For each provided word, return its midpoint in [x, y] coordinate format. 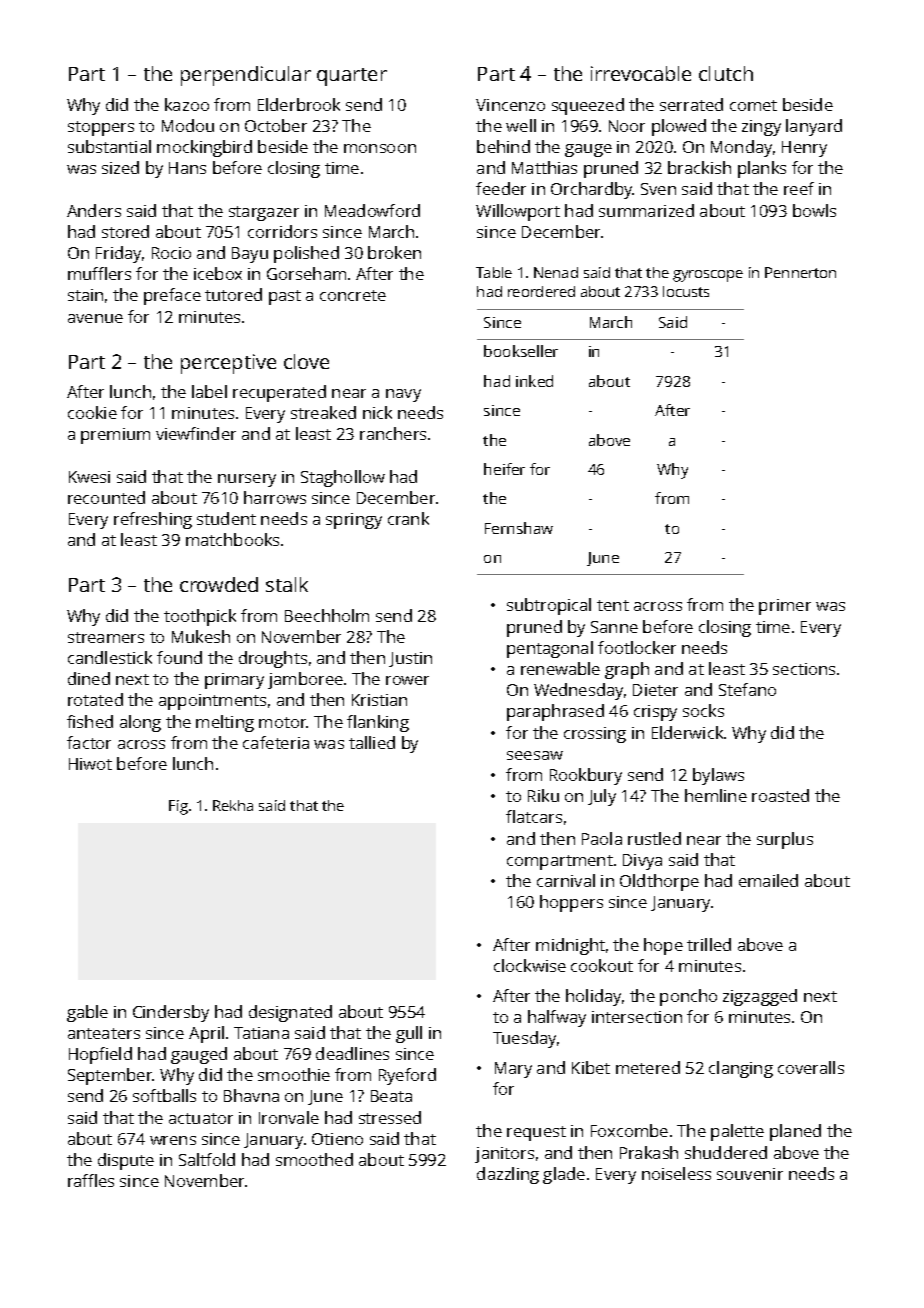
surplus [785, 840]
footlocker [637, 647]
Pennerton [800, 272]
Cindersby [171, 1013]
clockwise [530, 965]
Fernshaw [519, 528]
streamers [106, 637]
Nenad [556, 272]
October [276, 125]
